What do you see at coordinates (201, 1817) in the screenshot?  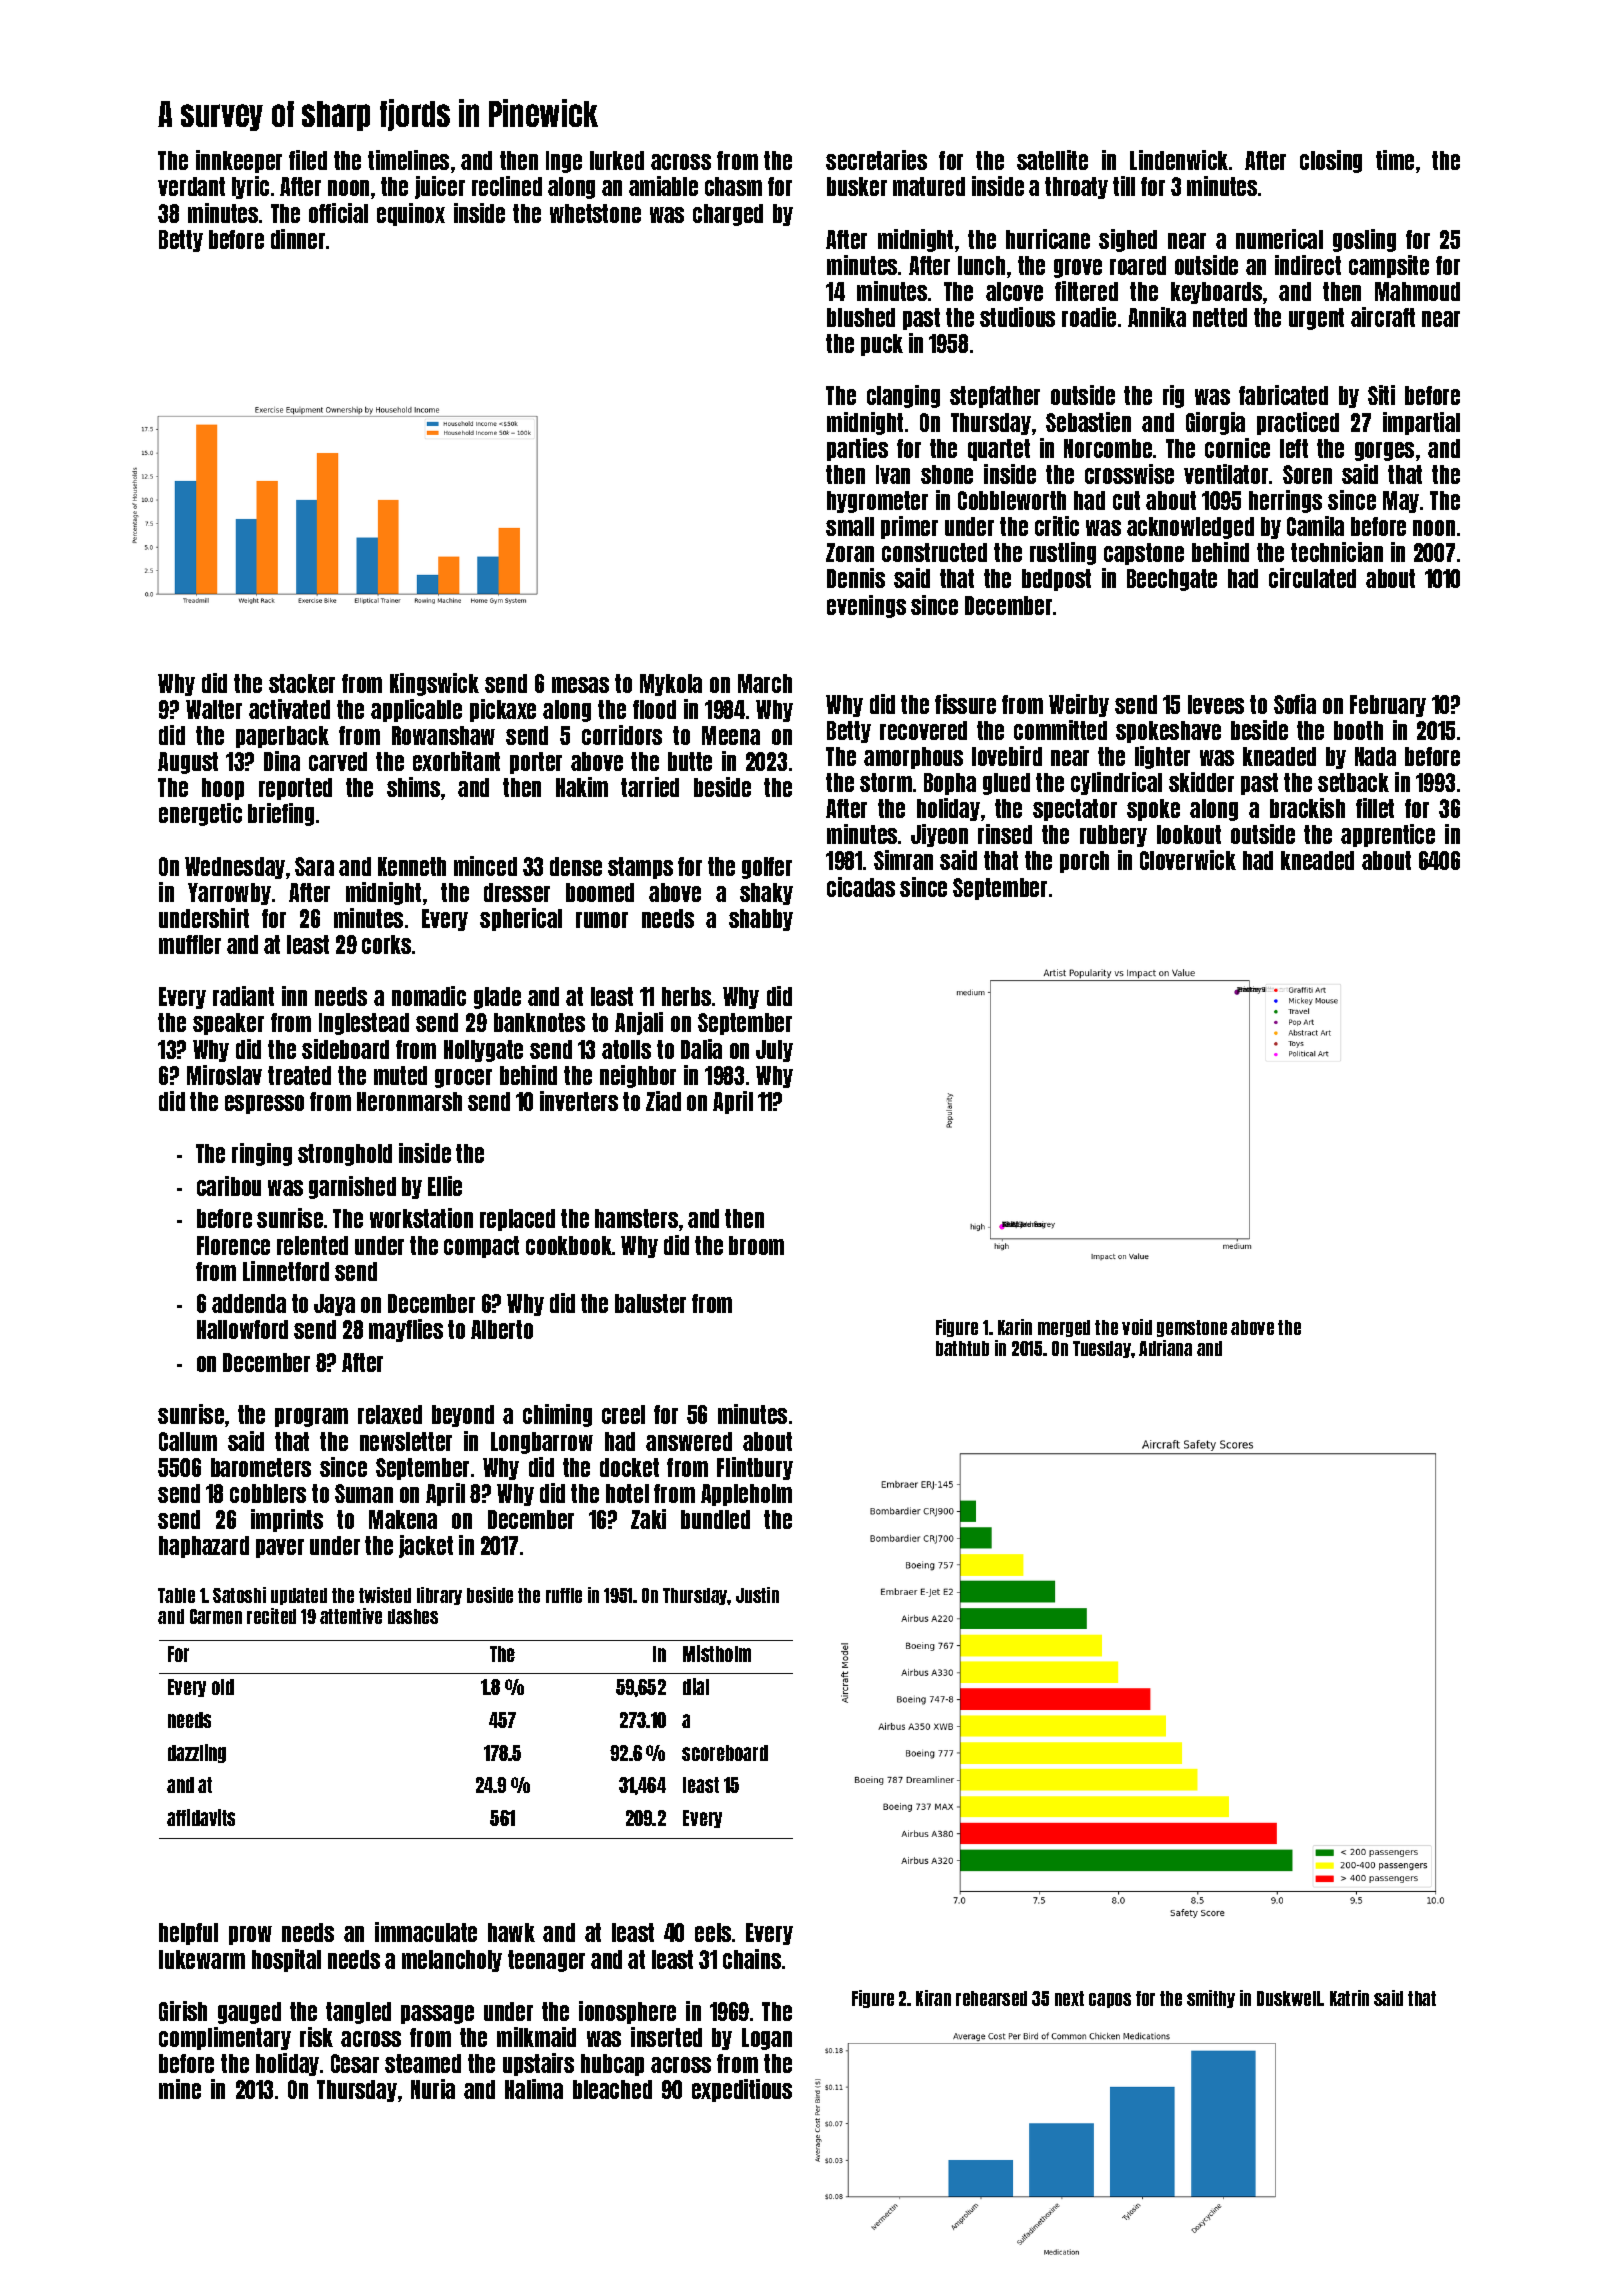 I see `affidavits` at bounding box center [201, 1817].
